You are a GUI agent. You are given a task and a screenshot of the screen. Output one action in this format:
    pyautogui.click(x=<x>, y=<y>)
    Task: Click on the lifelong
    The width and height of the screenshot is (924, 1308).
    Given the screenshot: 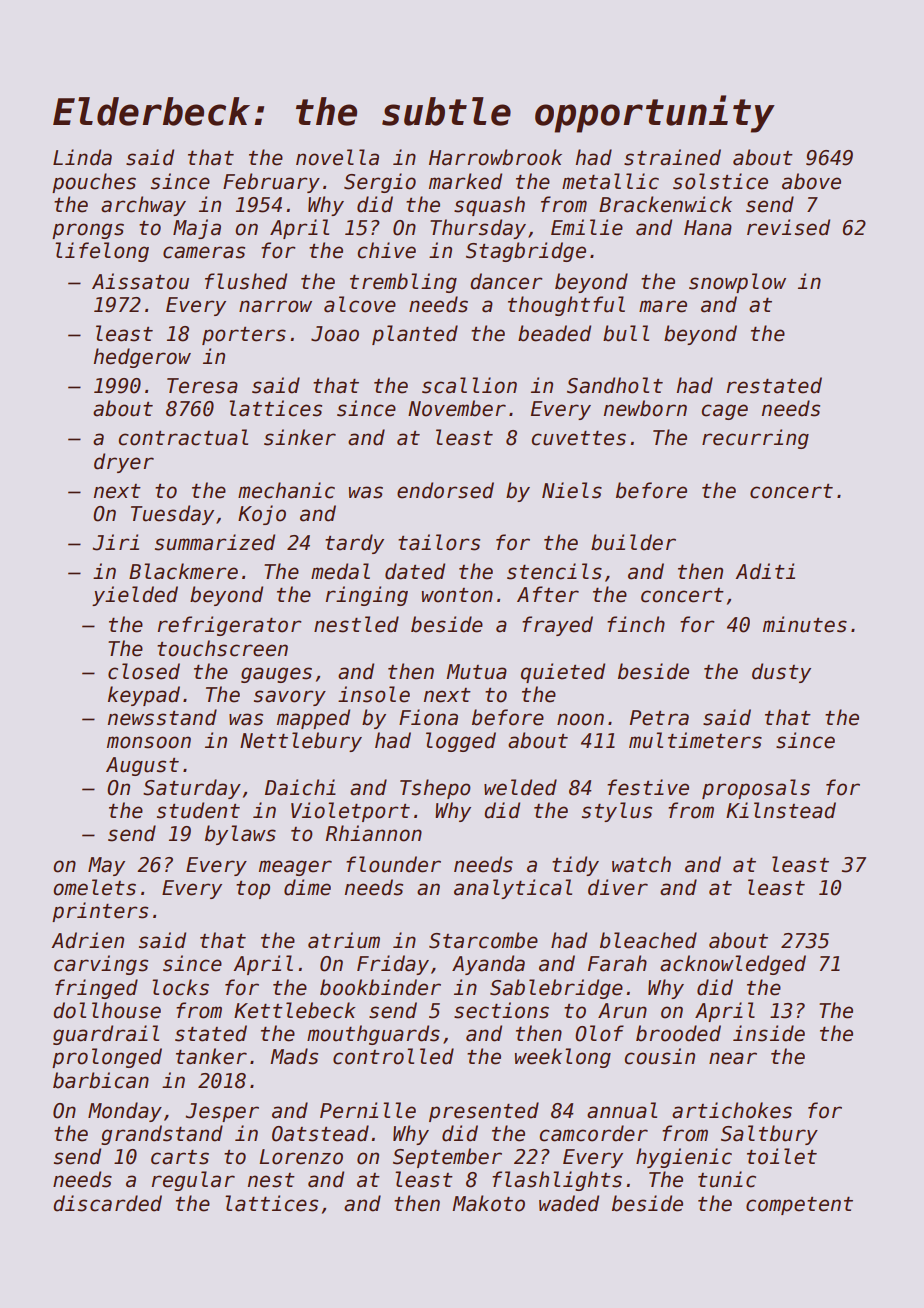 What is the action you would take?
    pyautogui.click(x=102, y=252)
